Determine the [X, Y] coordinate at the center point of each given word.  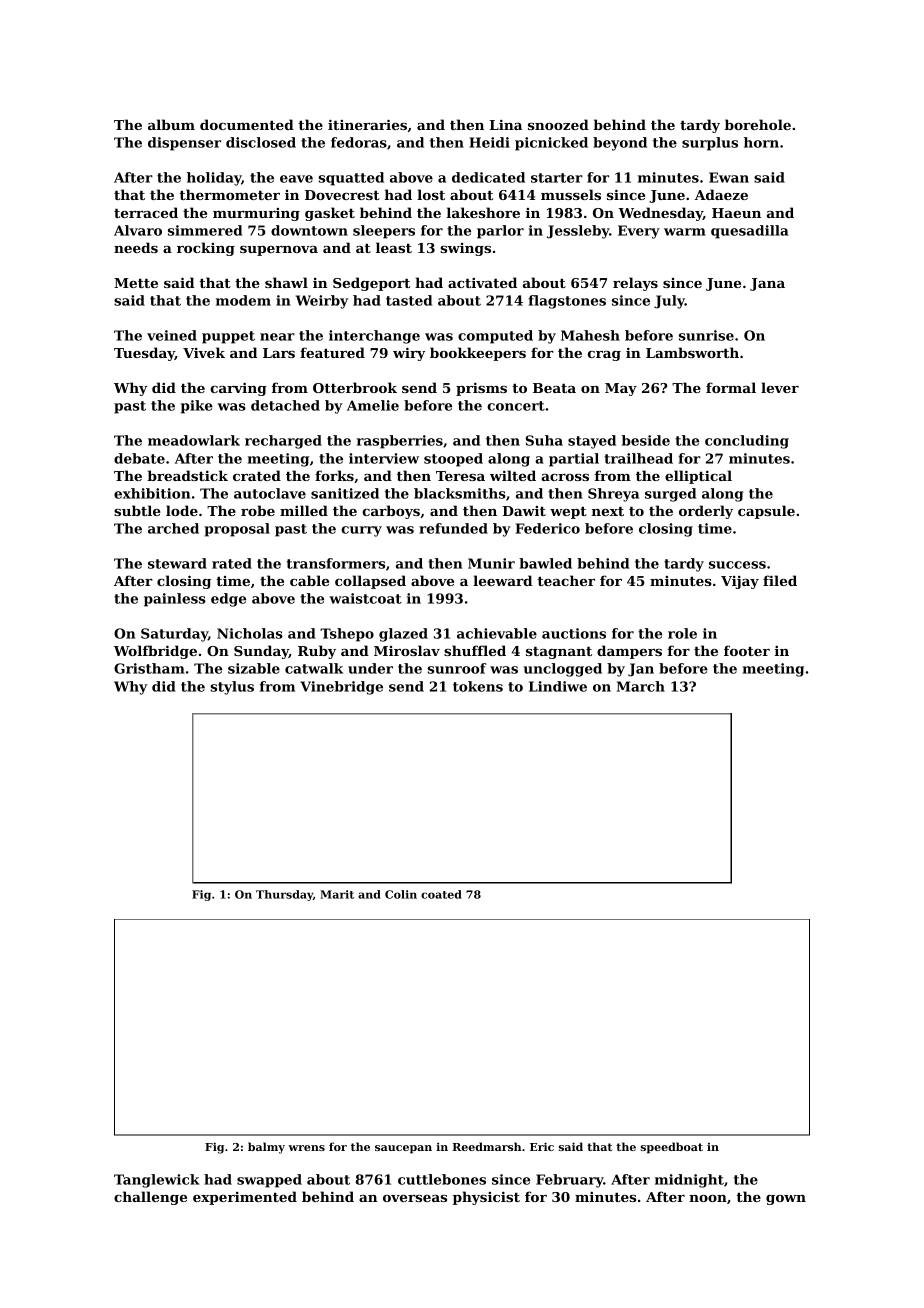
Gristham [149, 668]
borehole [758, 124]
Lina [506, 124]
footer [747, 650]
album [171, 124]
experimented [245, 1198]
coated [441, 894]
